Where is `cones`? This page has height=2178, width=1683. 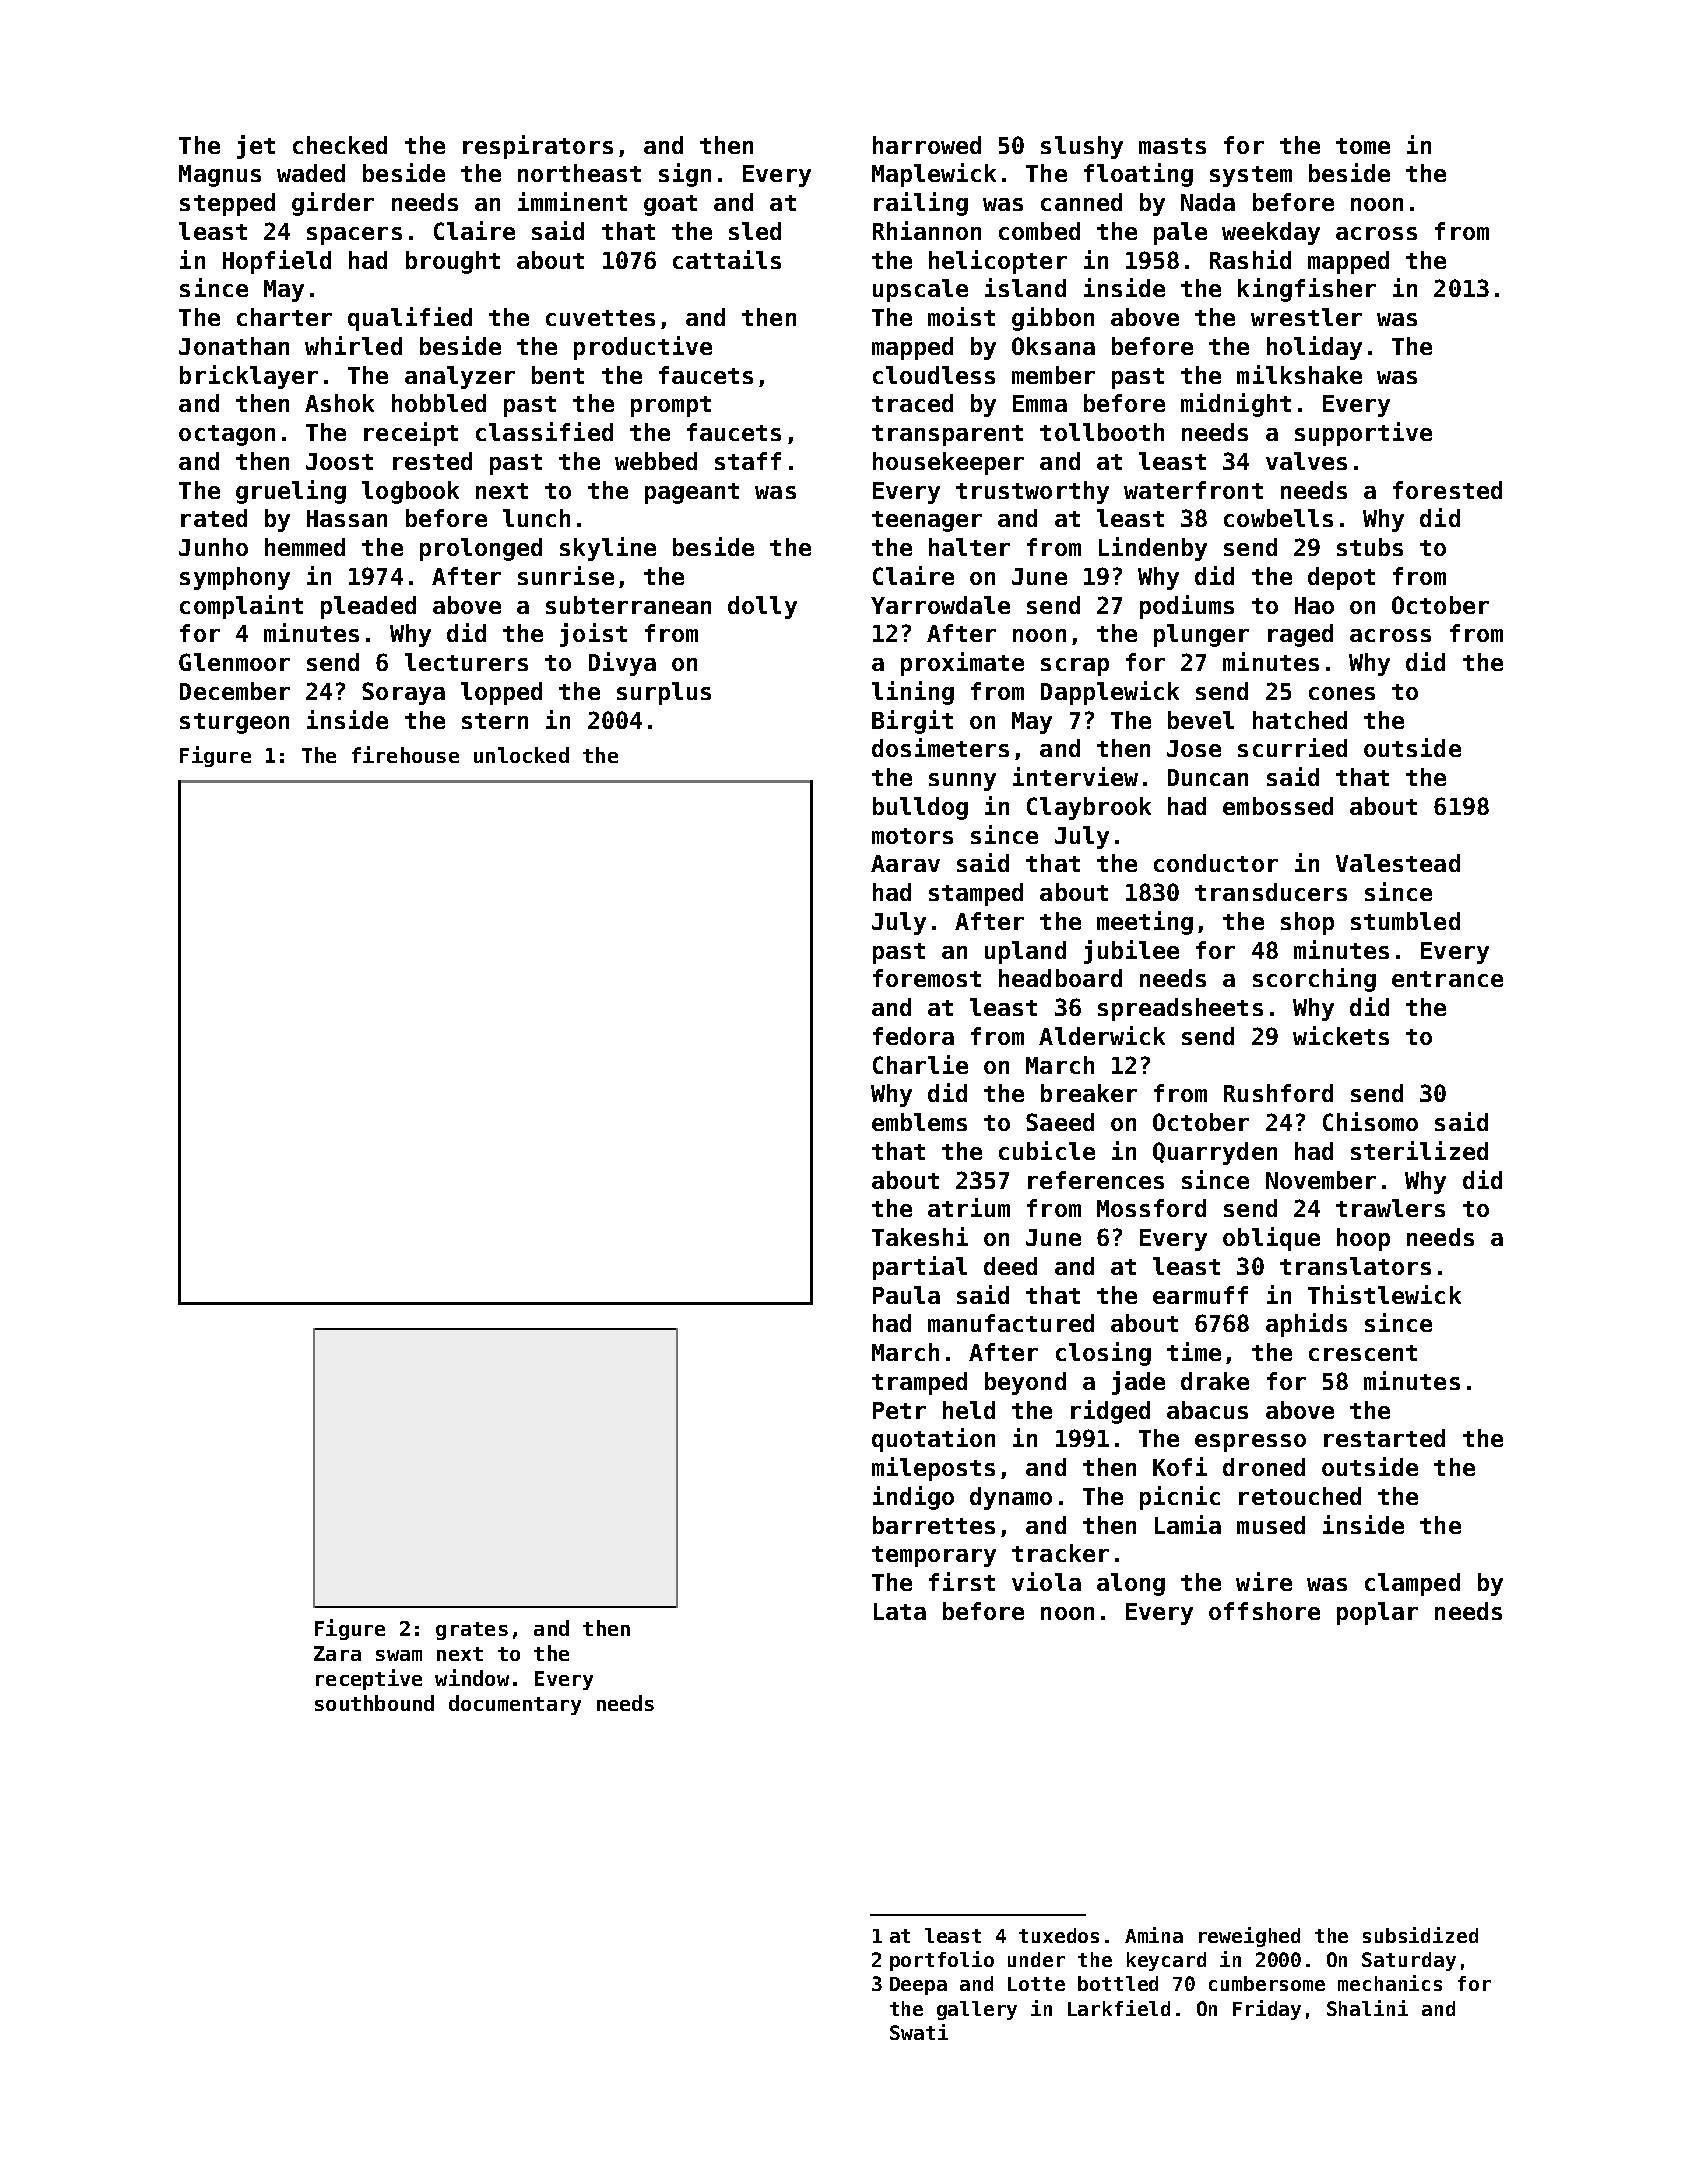
cones is located at coordinates (1342, 693).
